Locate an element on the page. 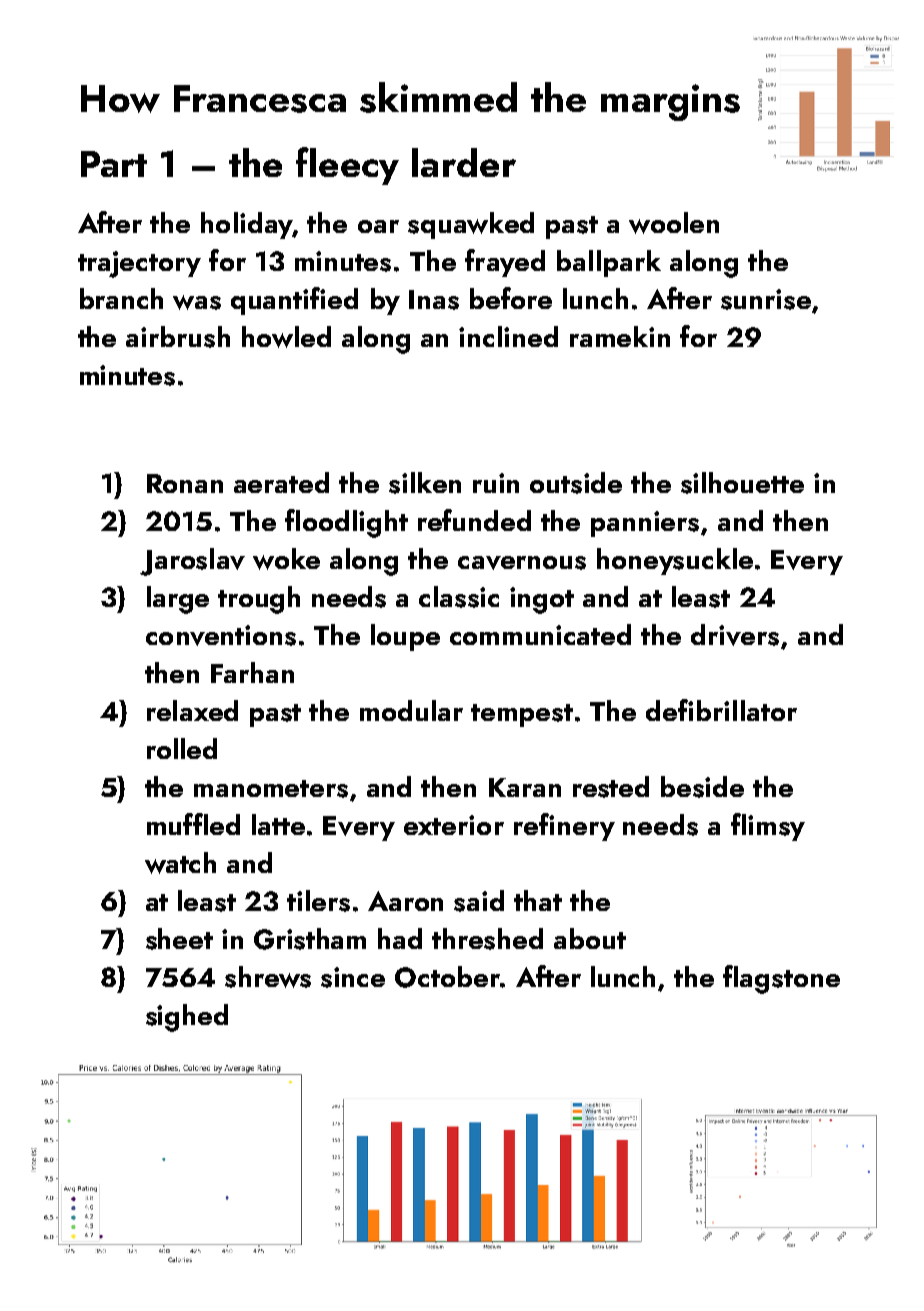  relaxed is located at coordinates (192, 710).
